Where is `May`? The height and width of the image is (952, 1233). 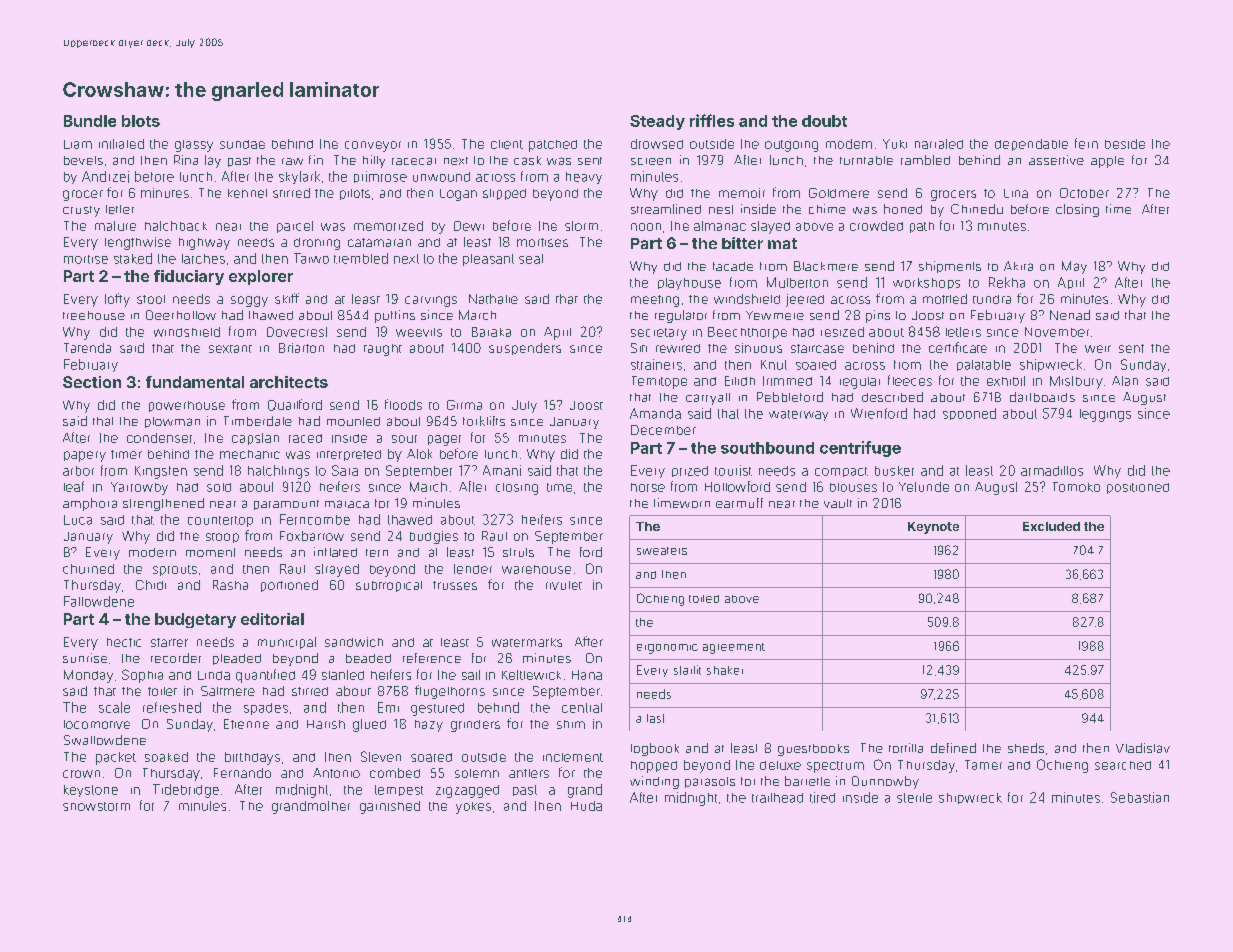
May is located at coordinates (1074, 267).
